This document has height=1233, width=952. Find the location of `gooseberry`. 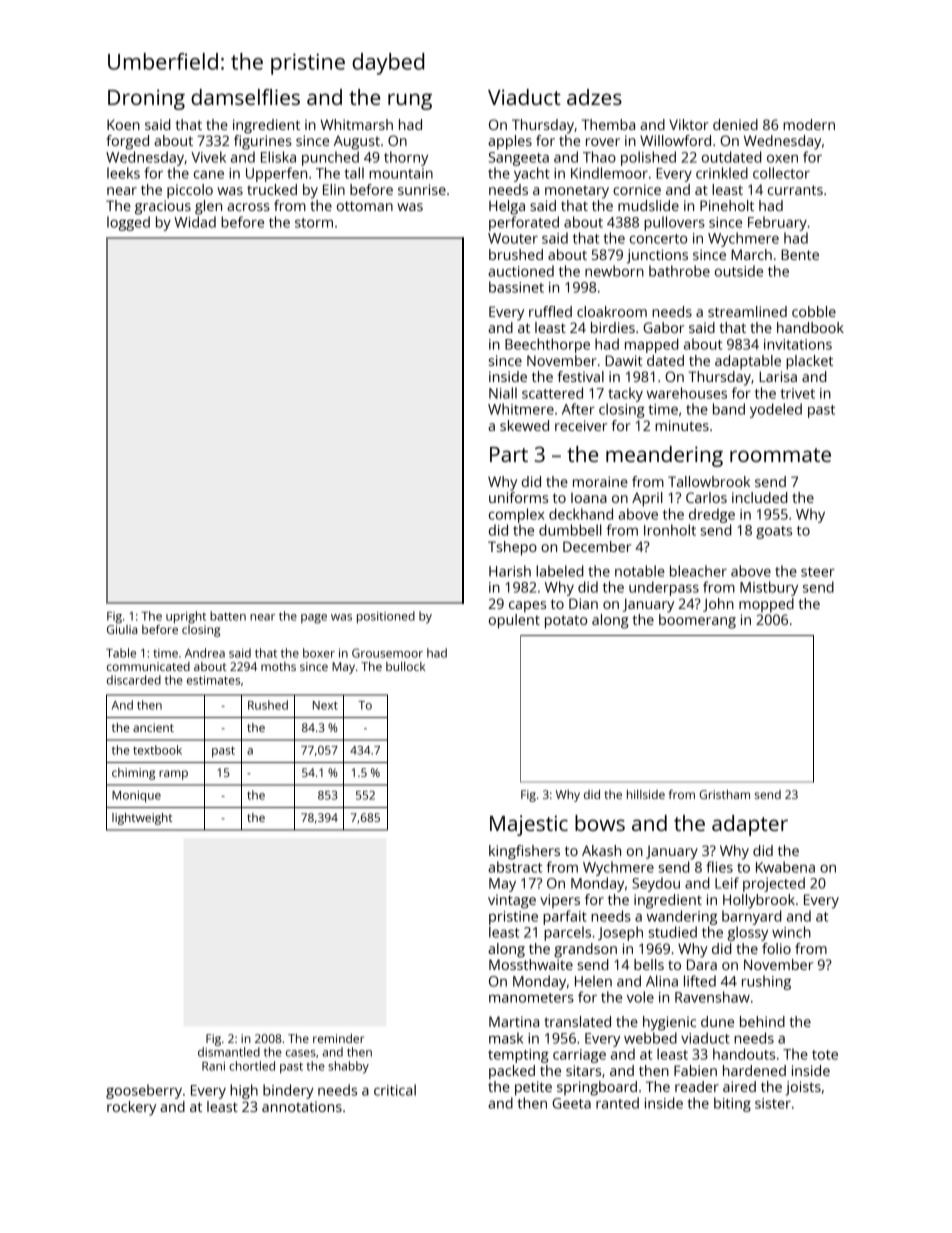

gooseberry is located at coordinates (144, 1091).
